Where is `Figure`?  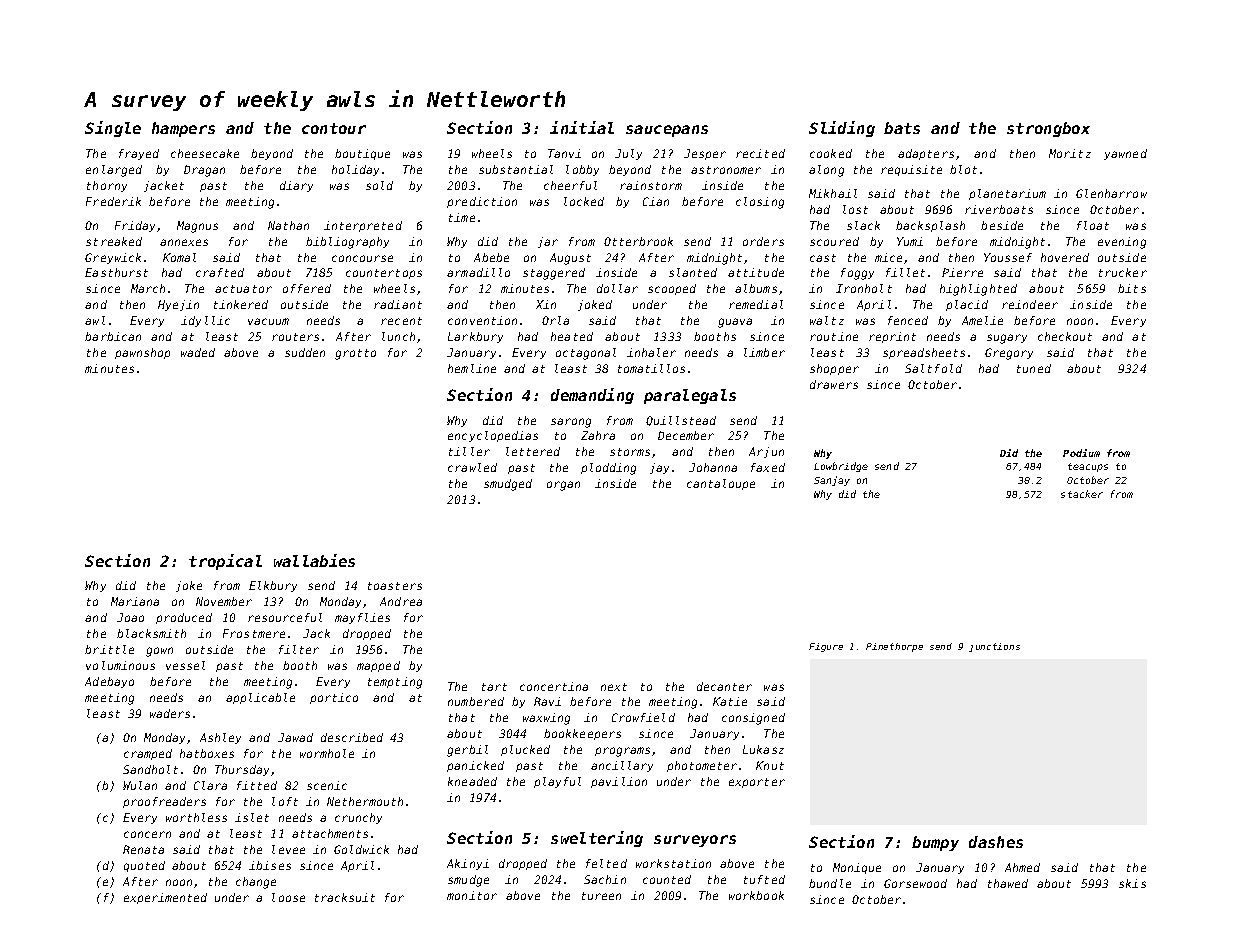 Figure is located at coordinates (826, 647).
